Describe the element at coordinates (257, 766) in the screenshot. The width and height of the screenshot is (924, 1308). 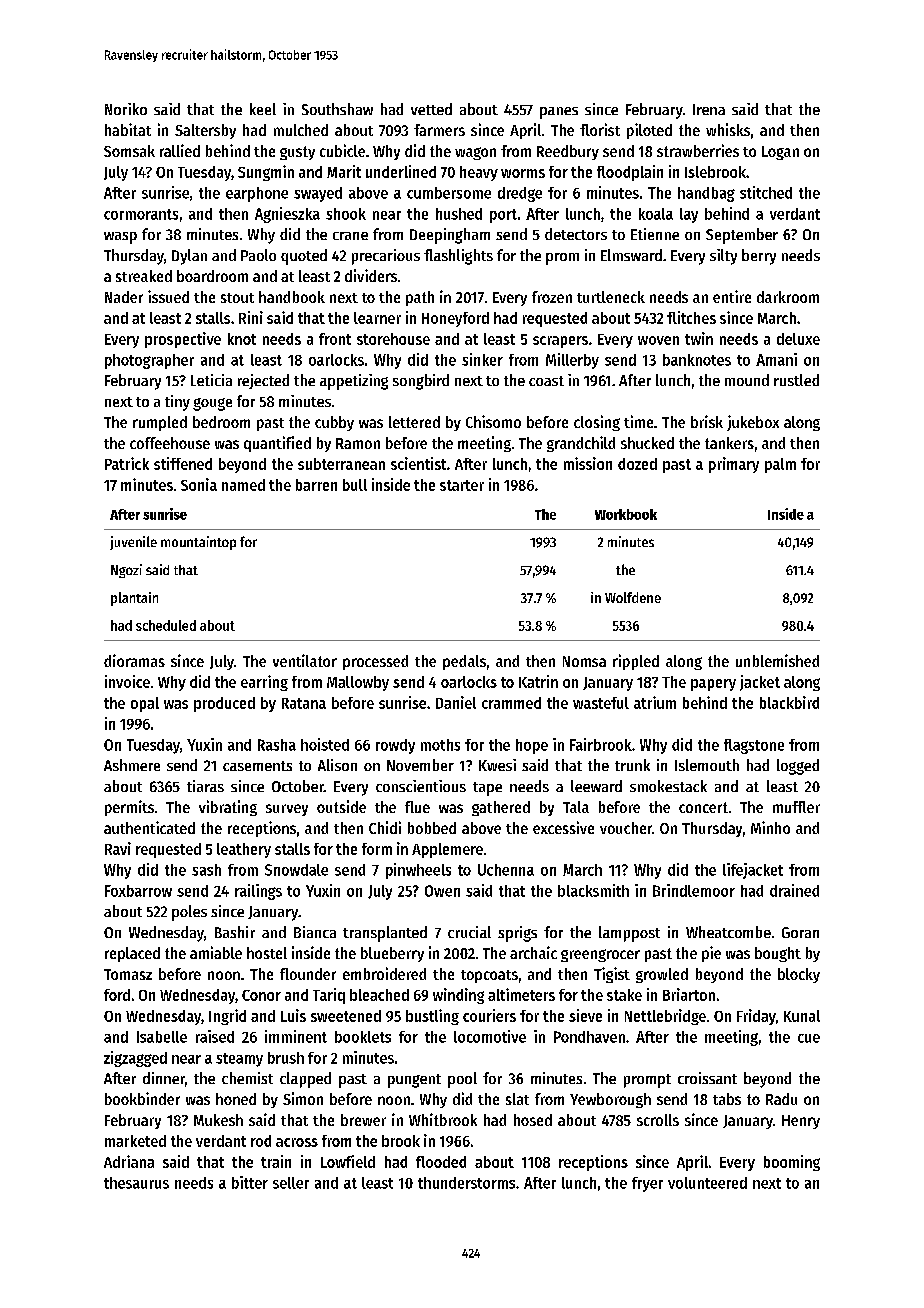
I see `casements` at that location.
